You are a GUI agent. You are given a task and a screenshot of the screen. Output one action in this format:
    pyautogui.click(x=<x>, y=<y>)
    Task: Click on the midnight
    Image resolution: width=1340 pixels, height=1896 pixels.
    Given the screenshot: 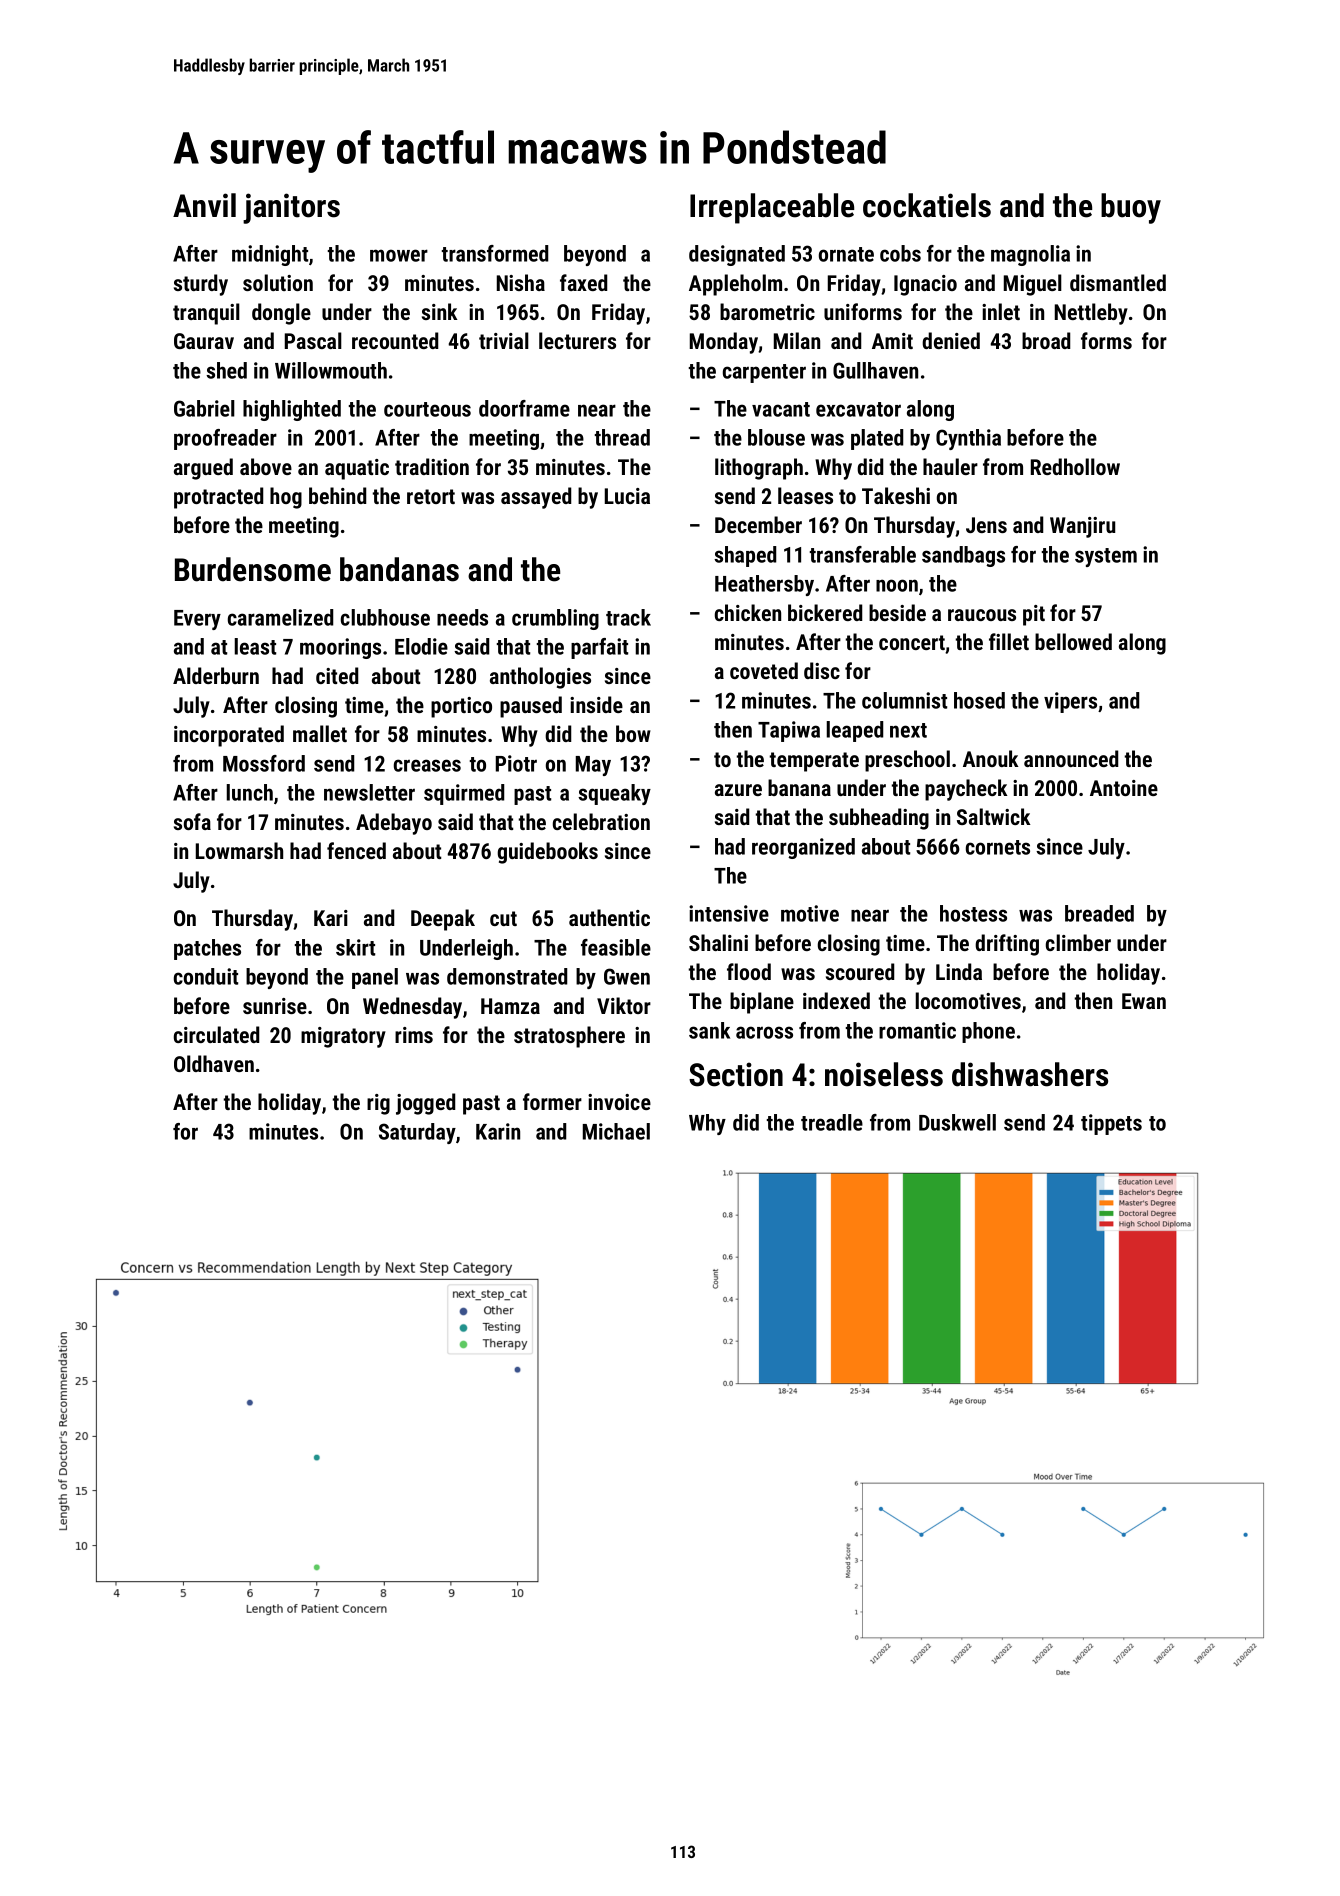 What is the action you would take?
    pyautogui.click(x=270, y=255)
